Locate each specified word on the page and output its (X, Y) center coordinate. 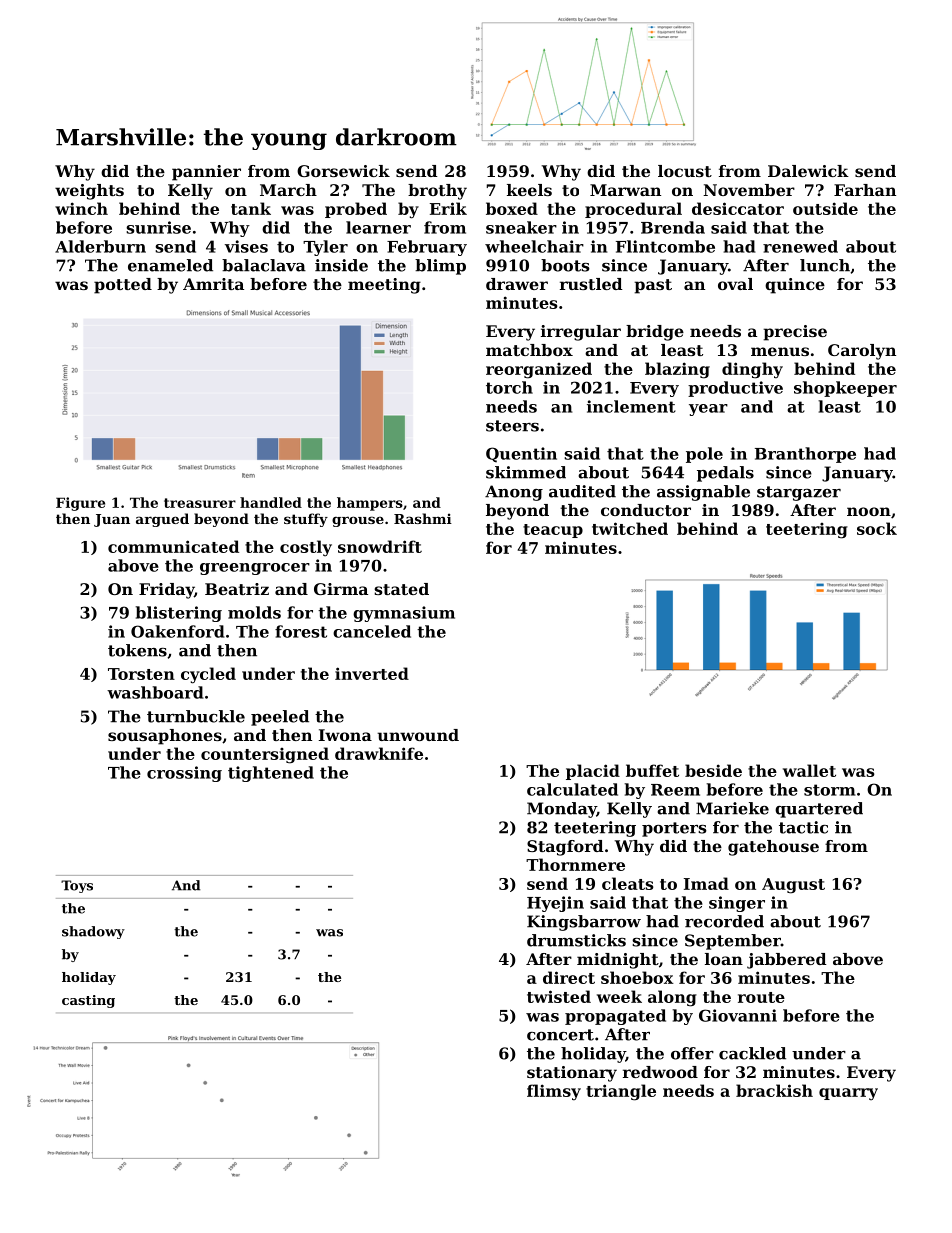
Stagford (565, 848)
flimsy (554, 1092)
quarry (848, 1094)
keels (529, 190)
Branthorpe (805, 455)
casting (88, 1001)
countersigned (265, 755)
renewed (800, 246)
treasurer (200, 503)
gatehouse (773, 848)
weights (89, 192)
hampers (370, 504)
